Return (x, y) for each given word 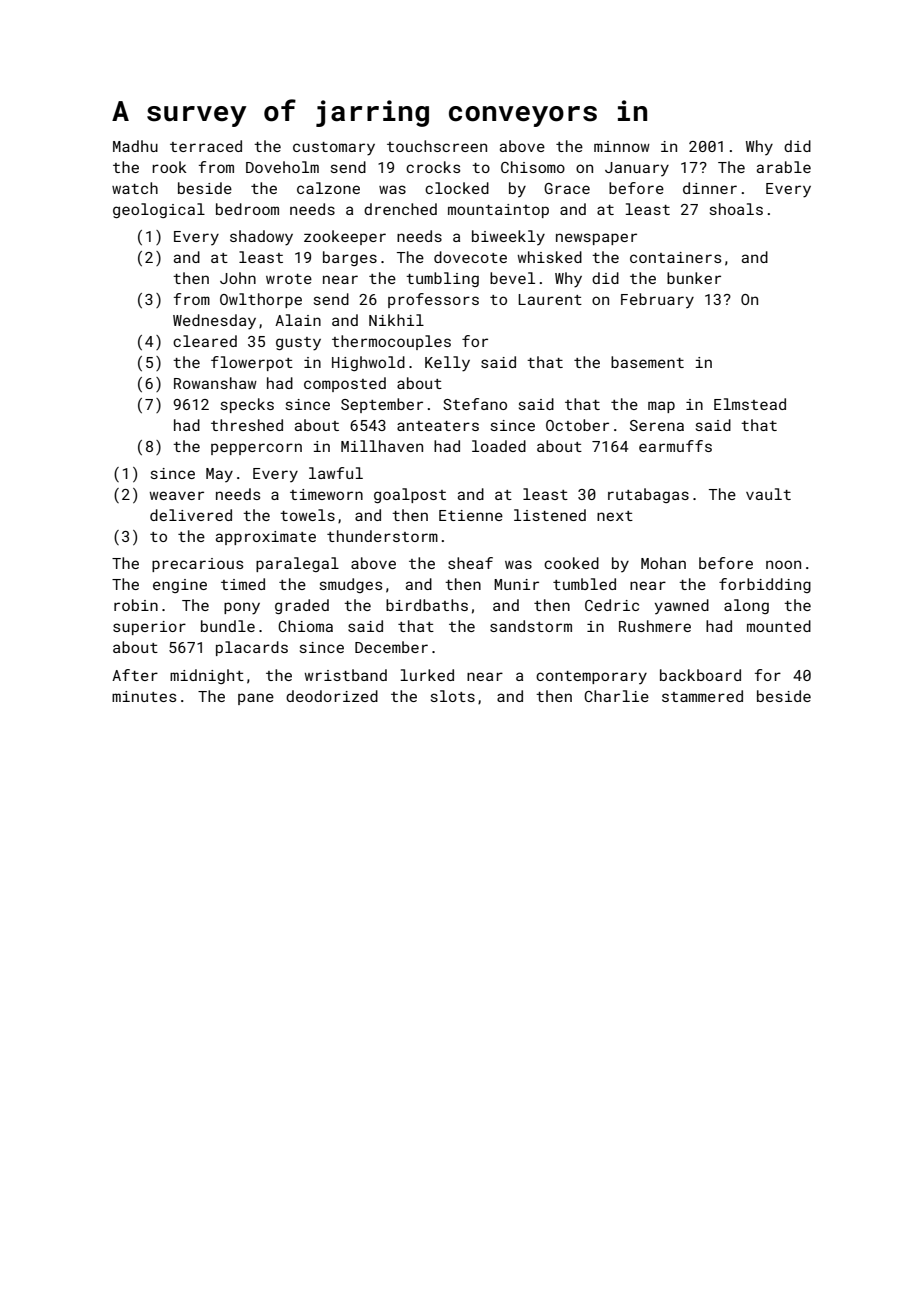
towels (307, 515)
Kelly (447, 364)
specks (247, 405)
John (238, 278)
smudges (351, 585)
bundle (228, 626)
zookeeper (345, 237)
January (637, 169)
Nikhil (396, 320)
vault (768, 494)
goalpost (410, 495)
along (746, 606)
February (657, 300)
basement (647, 362)
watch (135, 188)
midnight (207, 676)
